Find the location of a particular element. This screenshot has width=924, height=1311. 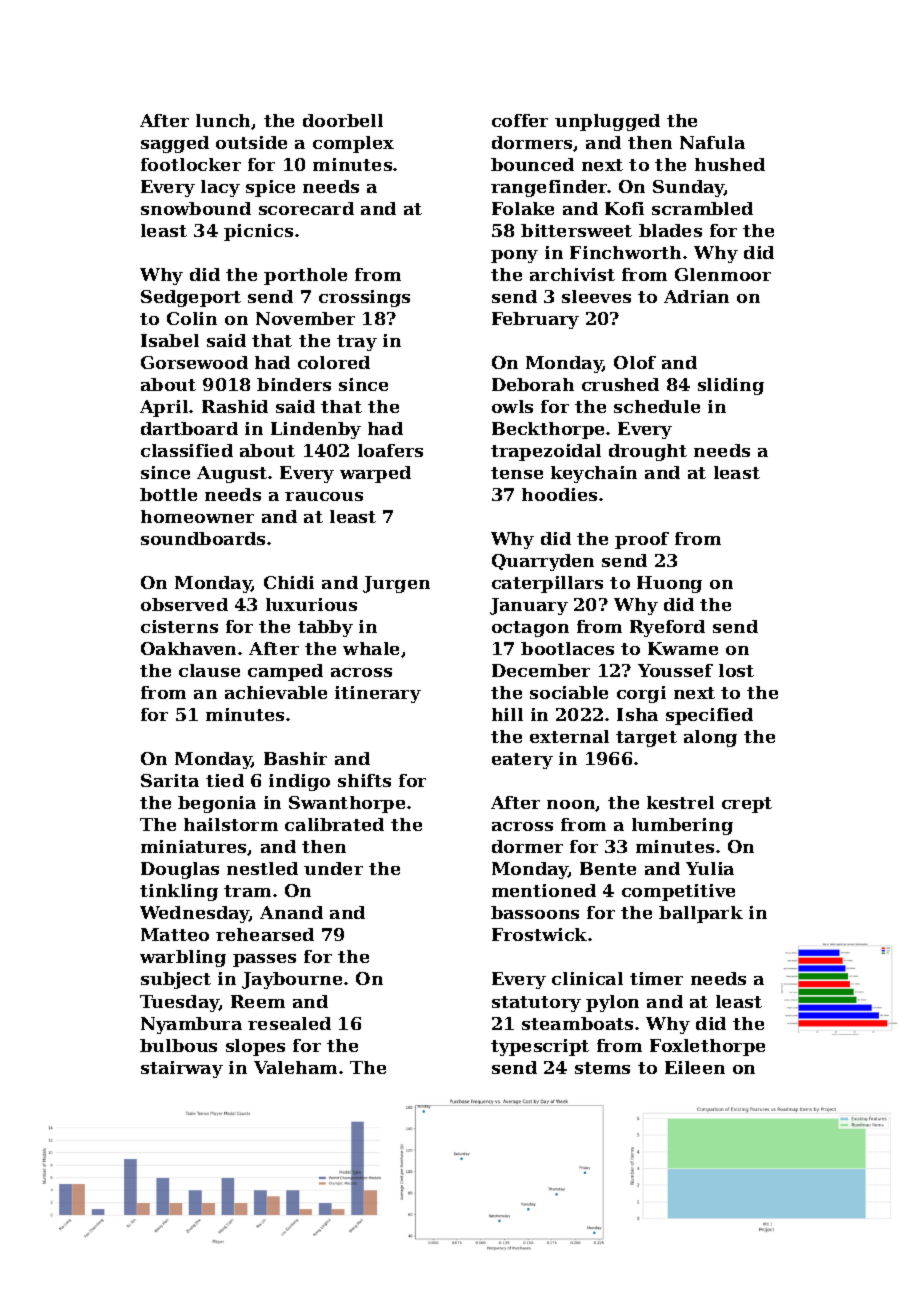

Valeham is located at coordinates (295, 1067).
